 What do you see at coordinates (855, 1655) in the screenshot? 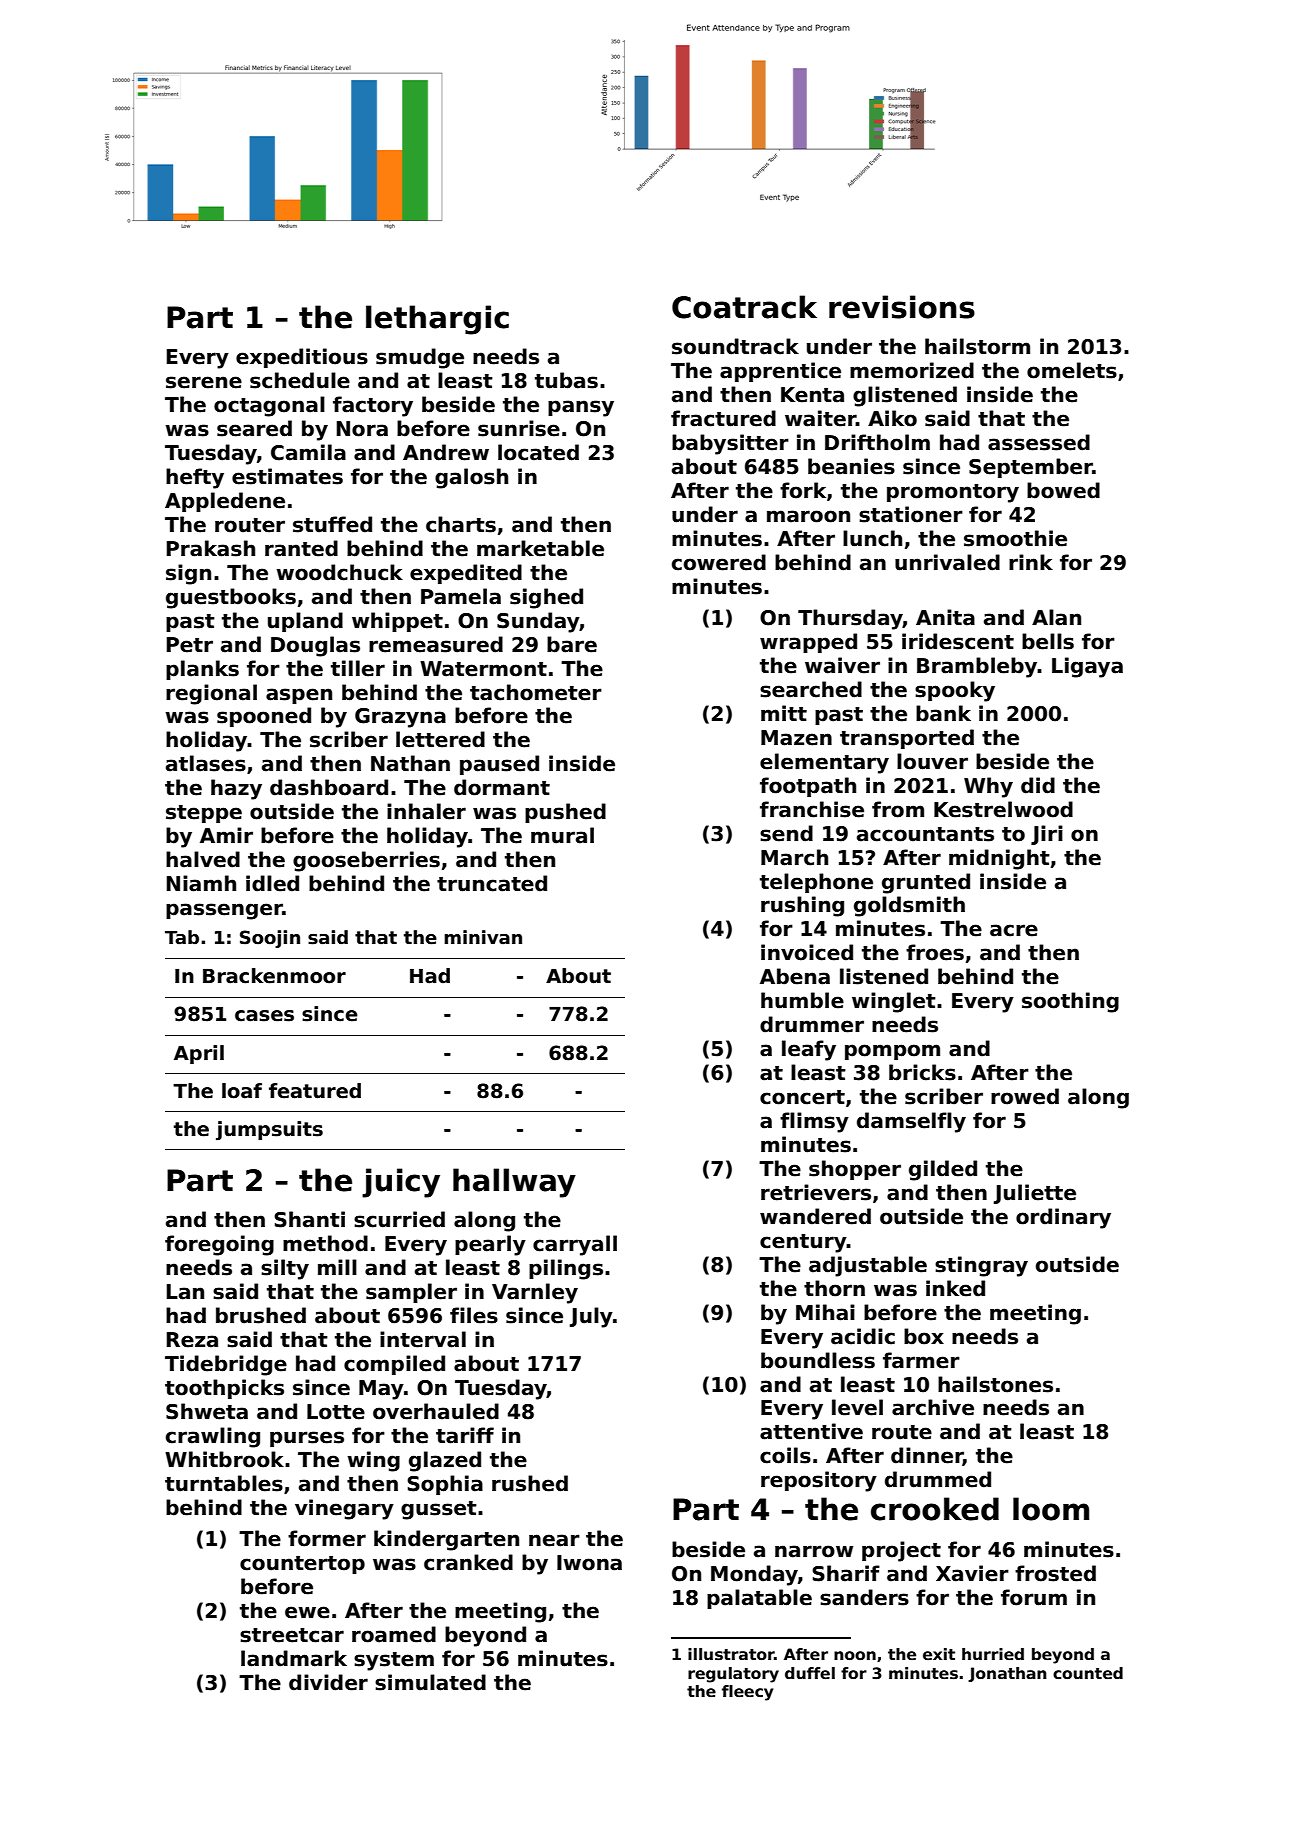
I see `noon` at bounding box center [855, 1655].
